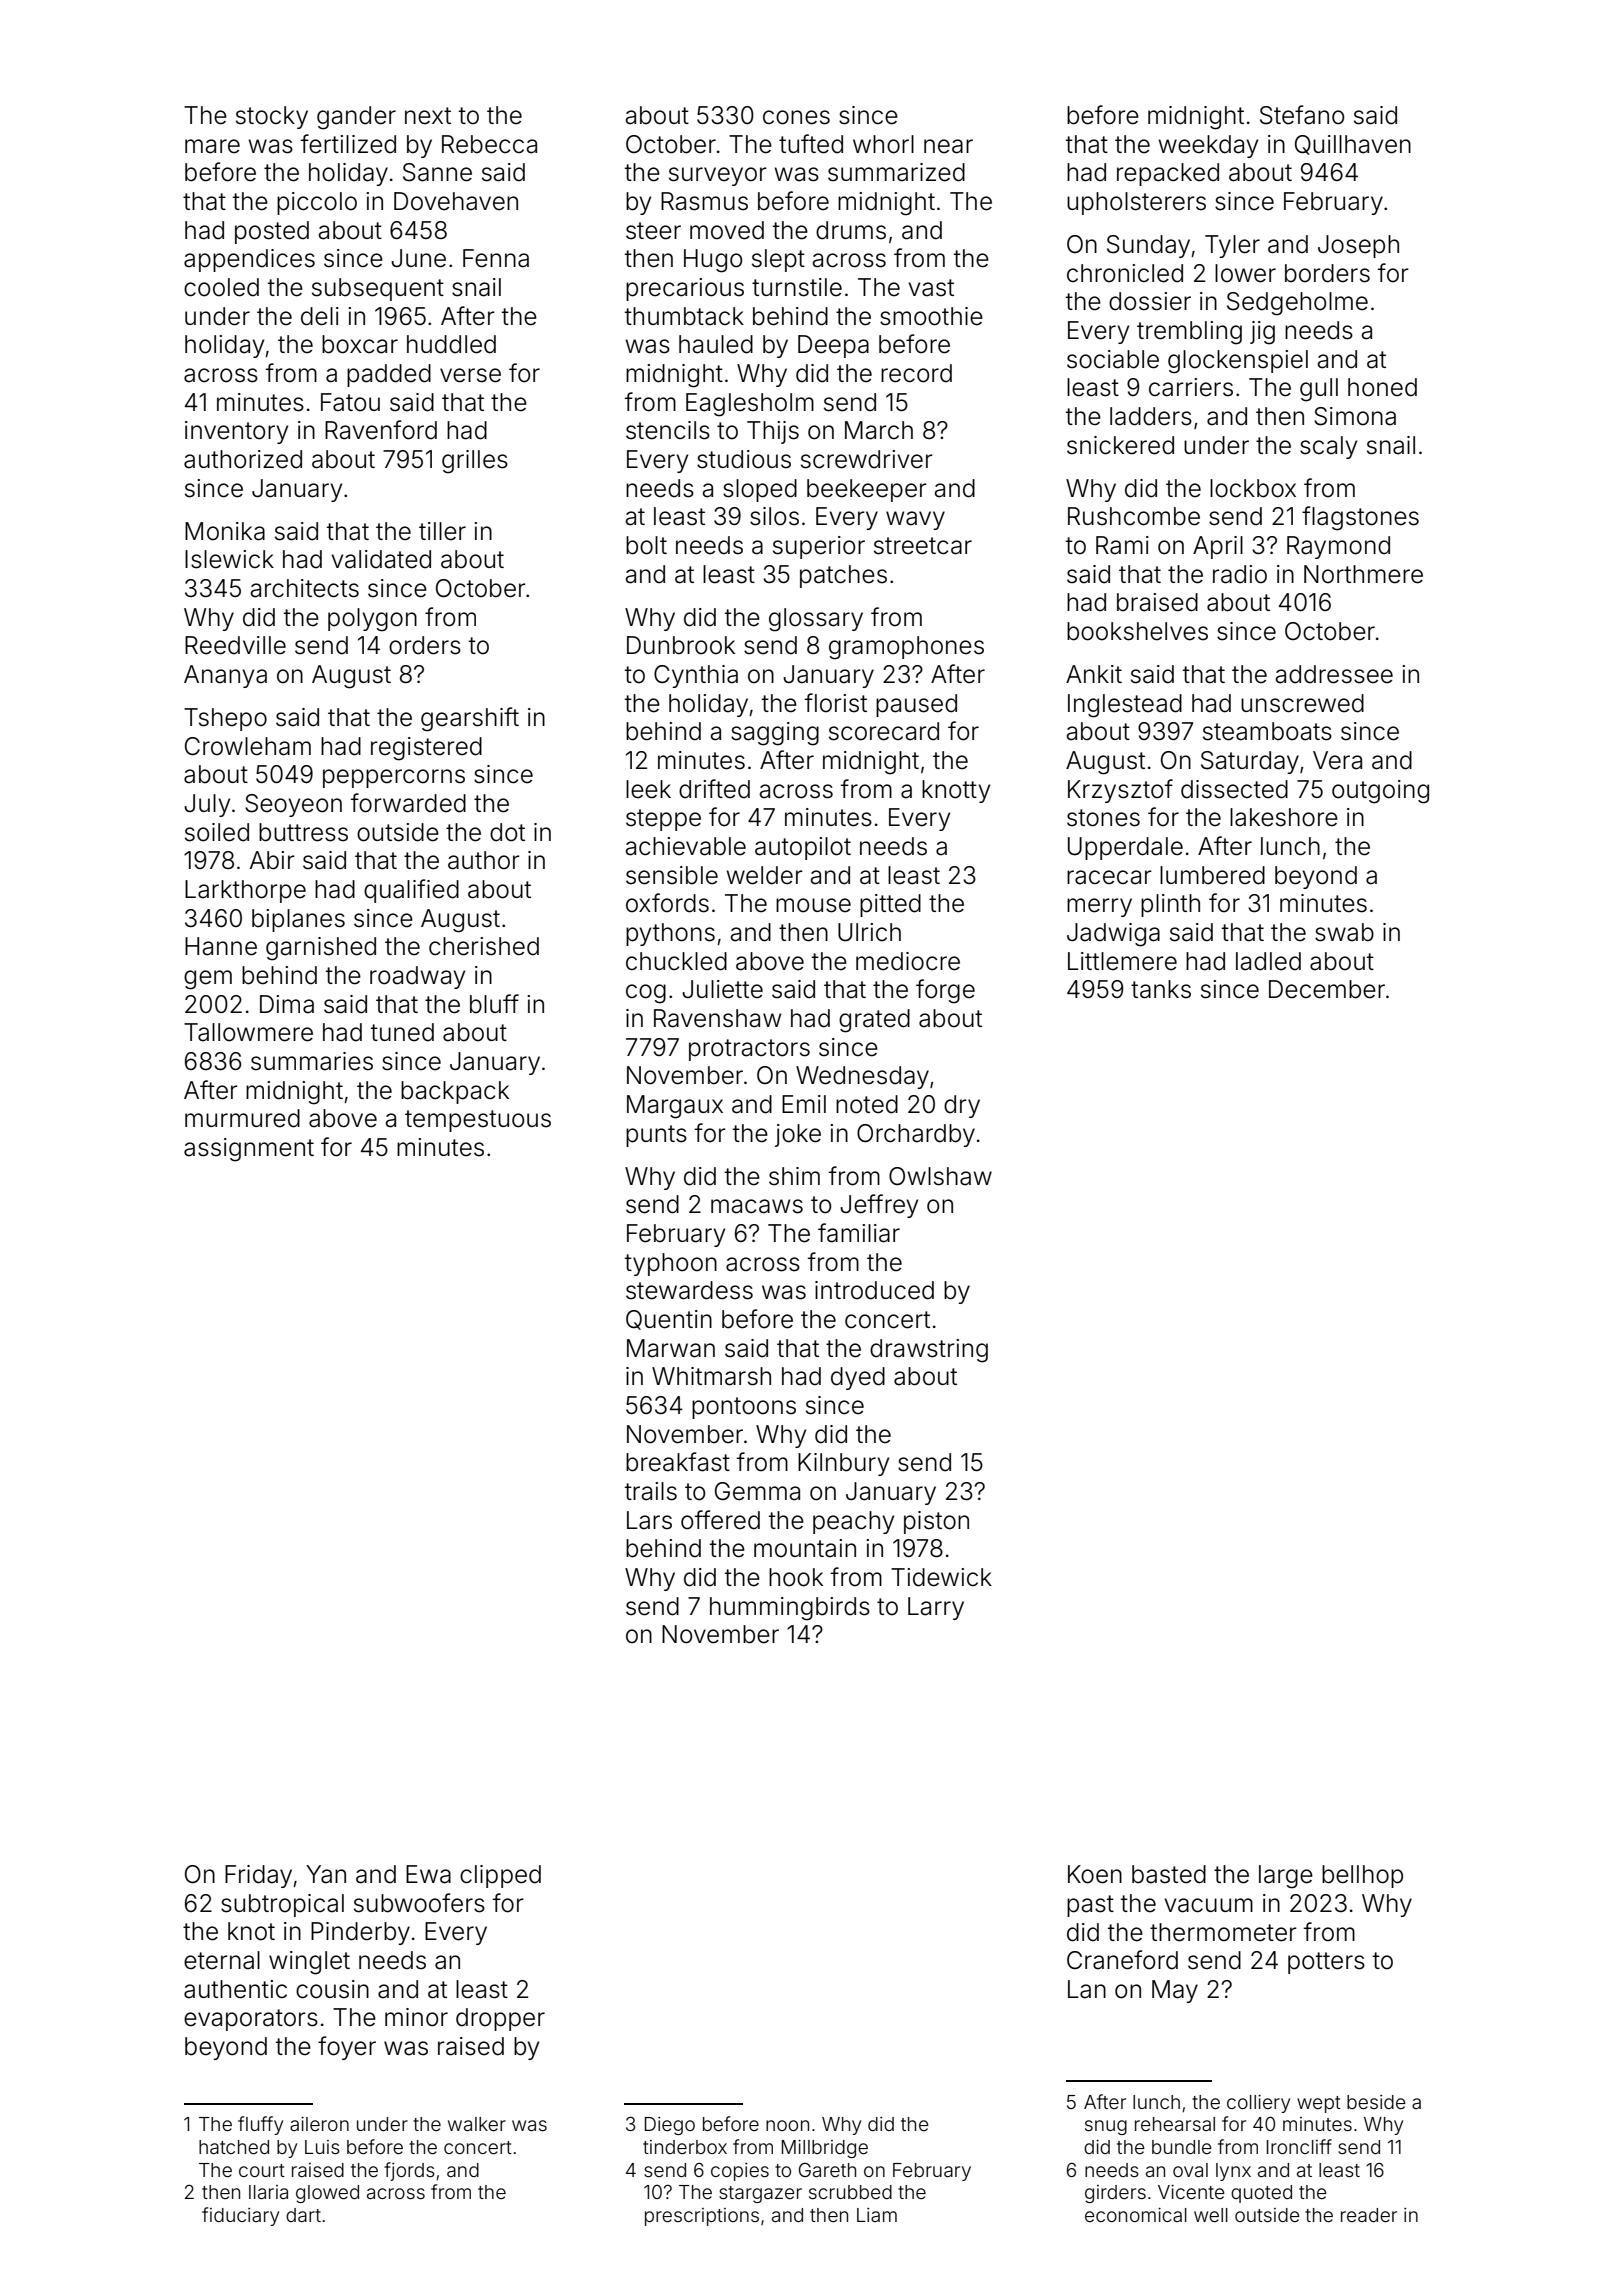  I want to click on economical, so click(1136, 2215).
